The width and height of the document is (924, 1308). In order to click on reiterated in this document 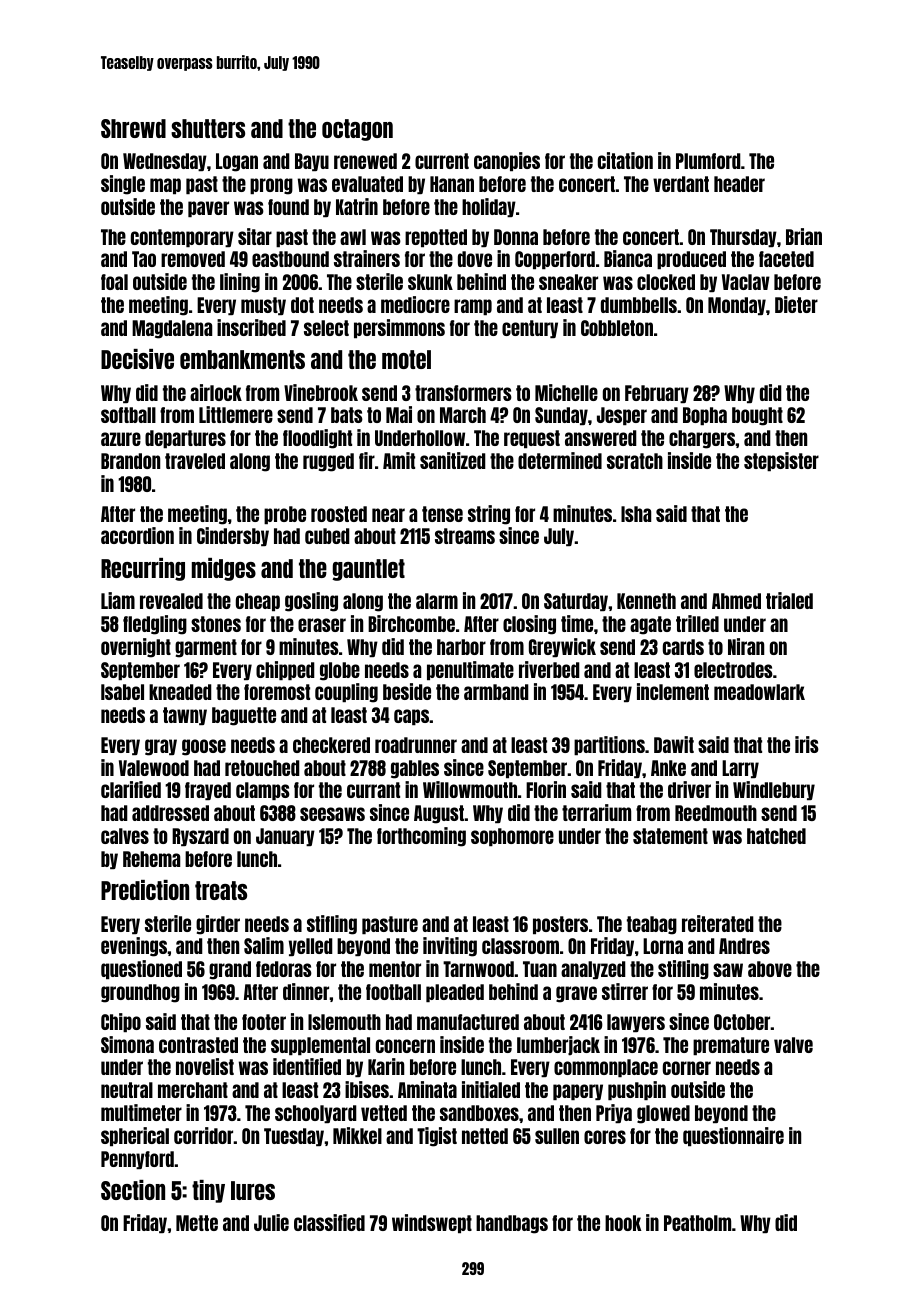, I will do `click(718, 923)`.
